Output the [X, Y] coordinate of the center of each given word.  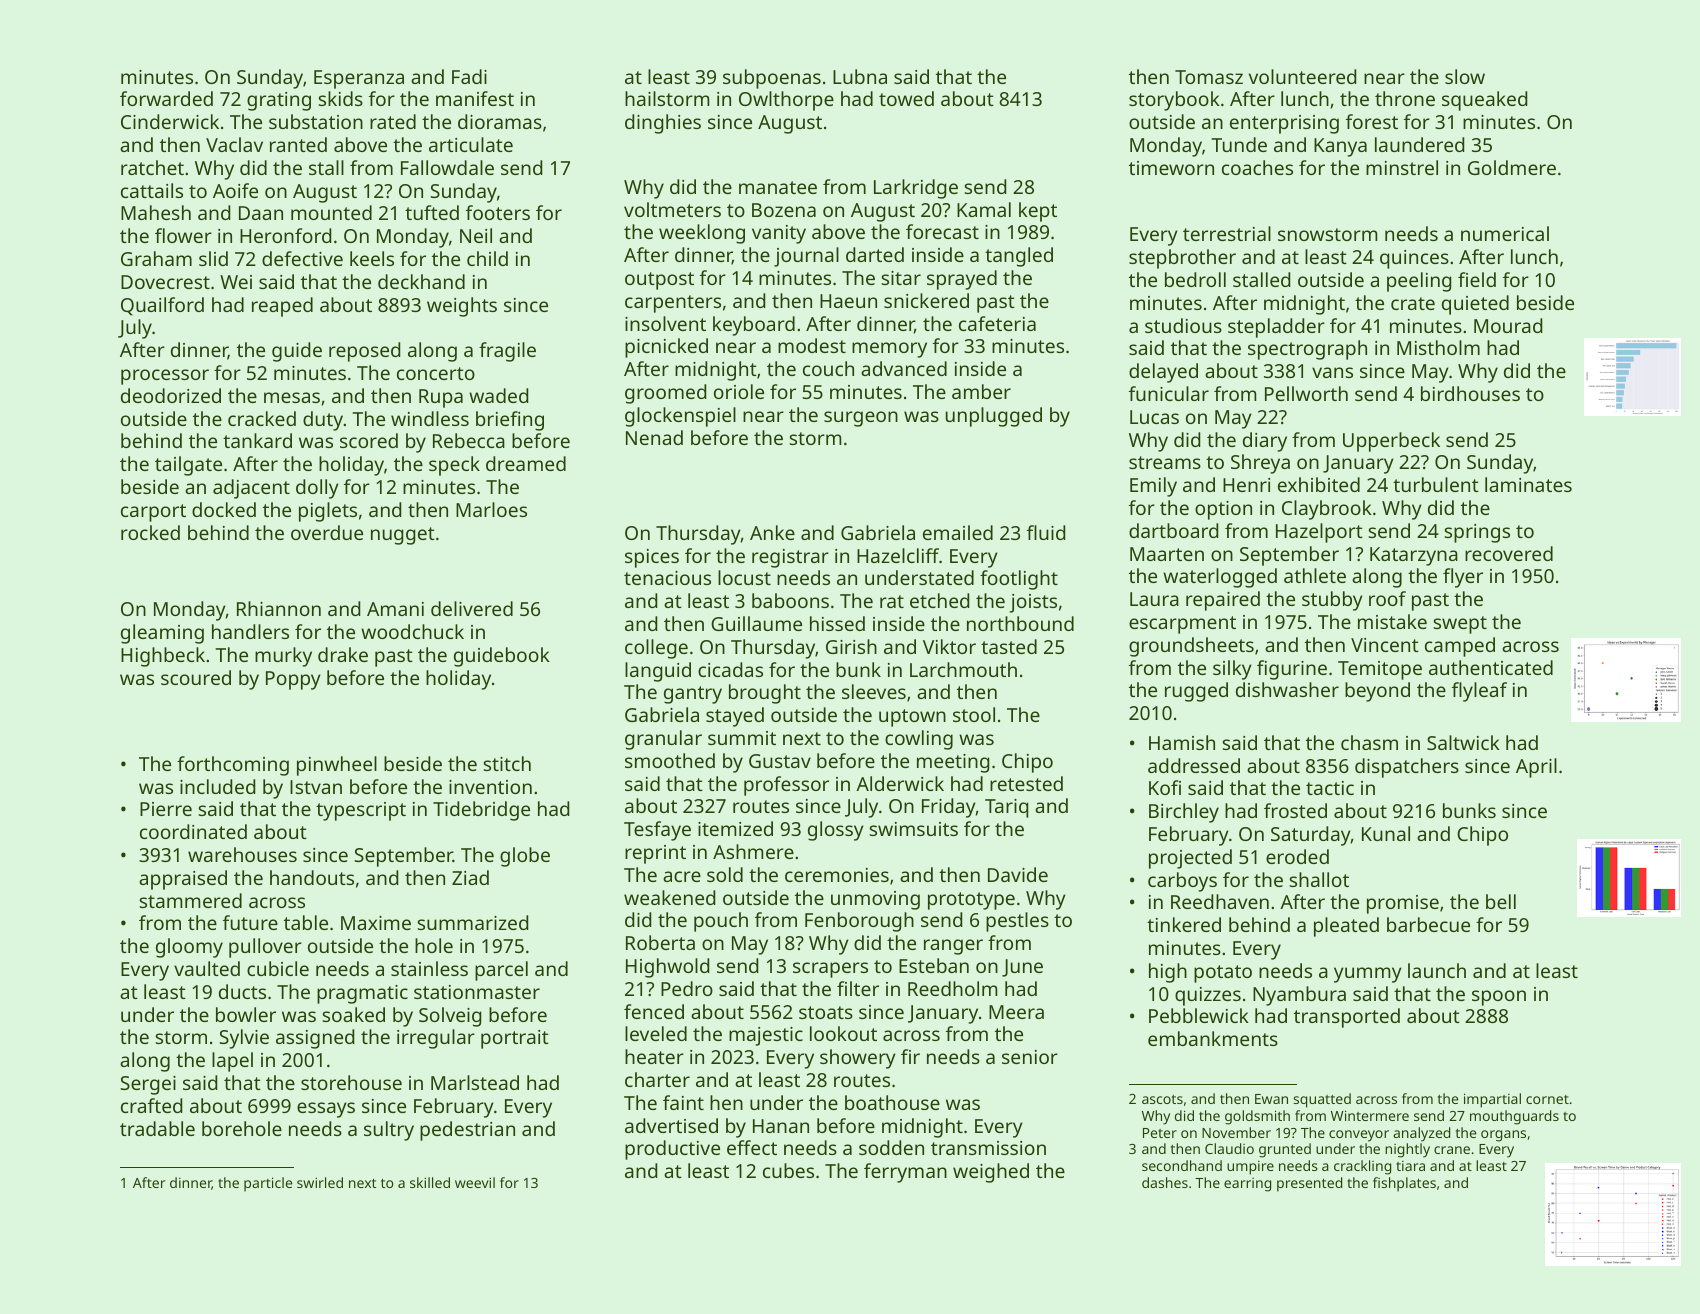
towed [906, 98]
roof [1387, 598]
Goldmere [1512, 167]
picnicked [666, 348]
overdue [327, 532]
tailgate [188, 466]
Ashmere [753, 851]
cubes [788, 1170]
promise [1403, 904]
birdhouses [1470, 393]
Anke [772, 532]
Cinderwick [170, 121]
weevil [475, 1182]
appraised [183, 880]
